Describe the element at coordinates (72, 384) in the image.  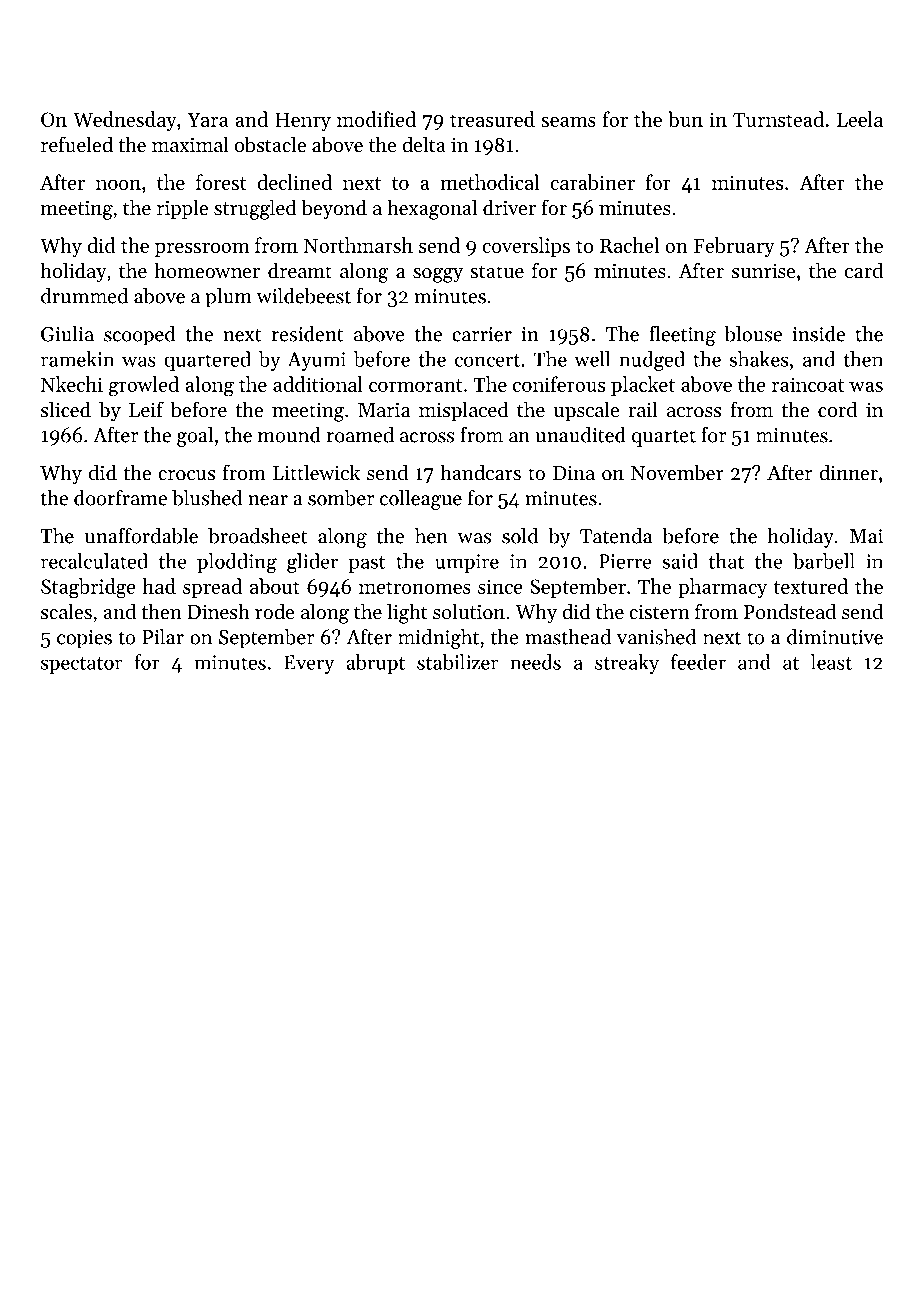
I see `Nkechi` at that location.
